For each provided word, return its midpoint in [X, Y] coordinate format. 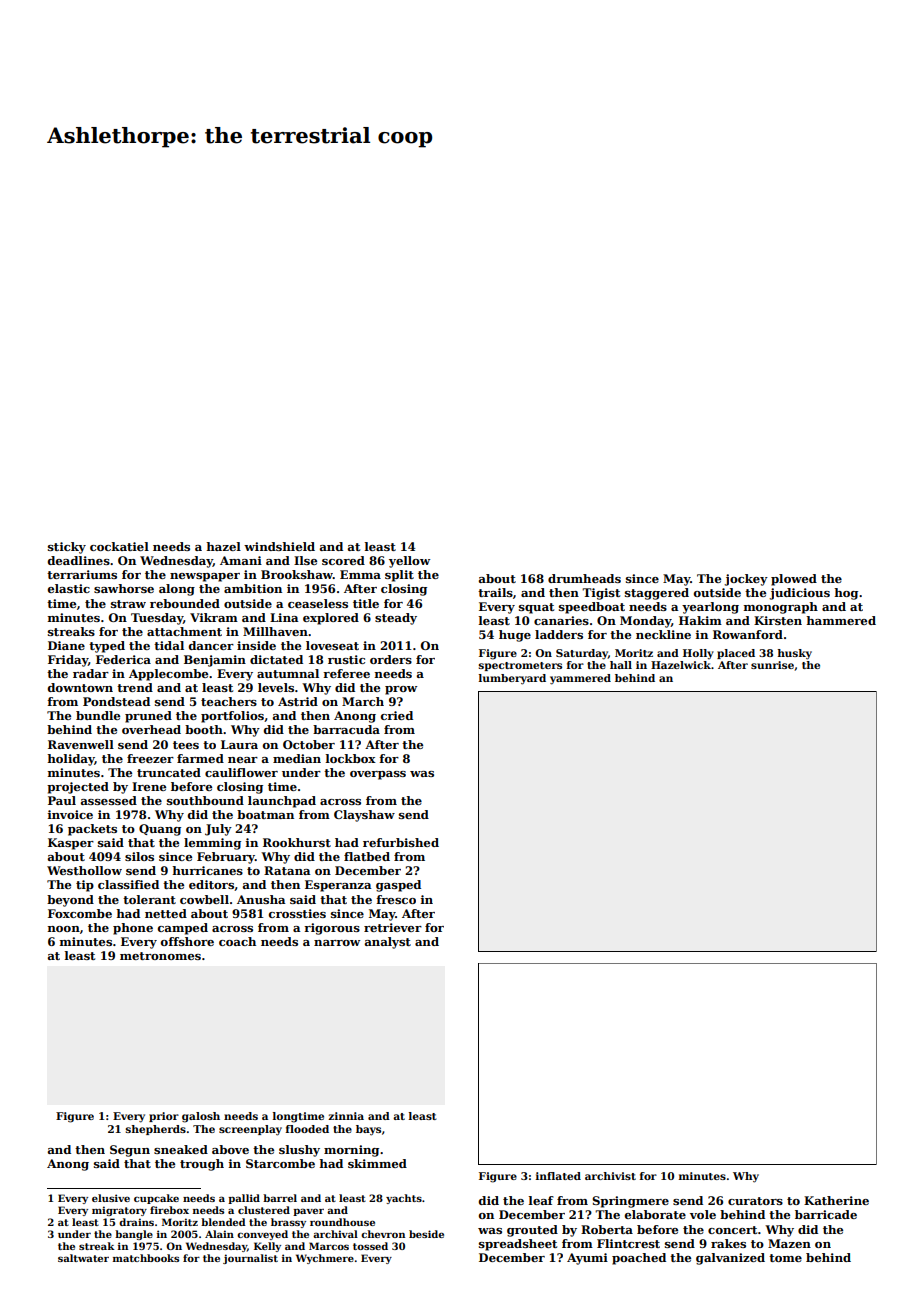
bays [368, 1130]
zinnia [346, 1116]
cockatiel [119, 546]
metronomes [160, 956]
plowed [794, 580]
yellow [409, 562]
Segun [130, 1151]
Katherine [836, 1200]
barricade [826, 1214]
